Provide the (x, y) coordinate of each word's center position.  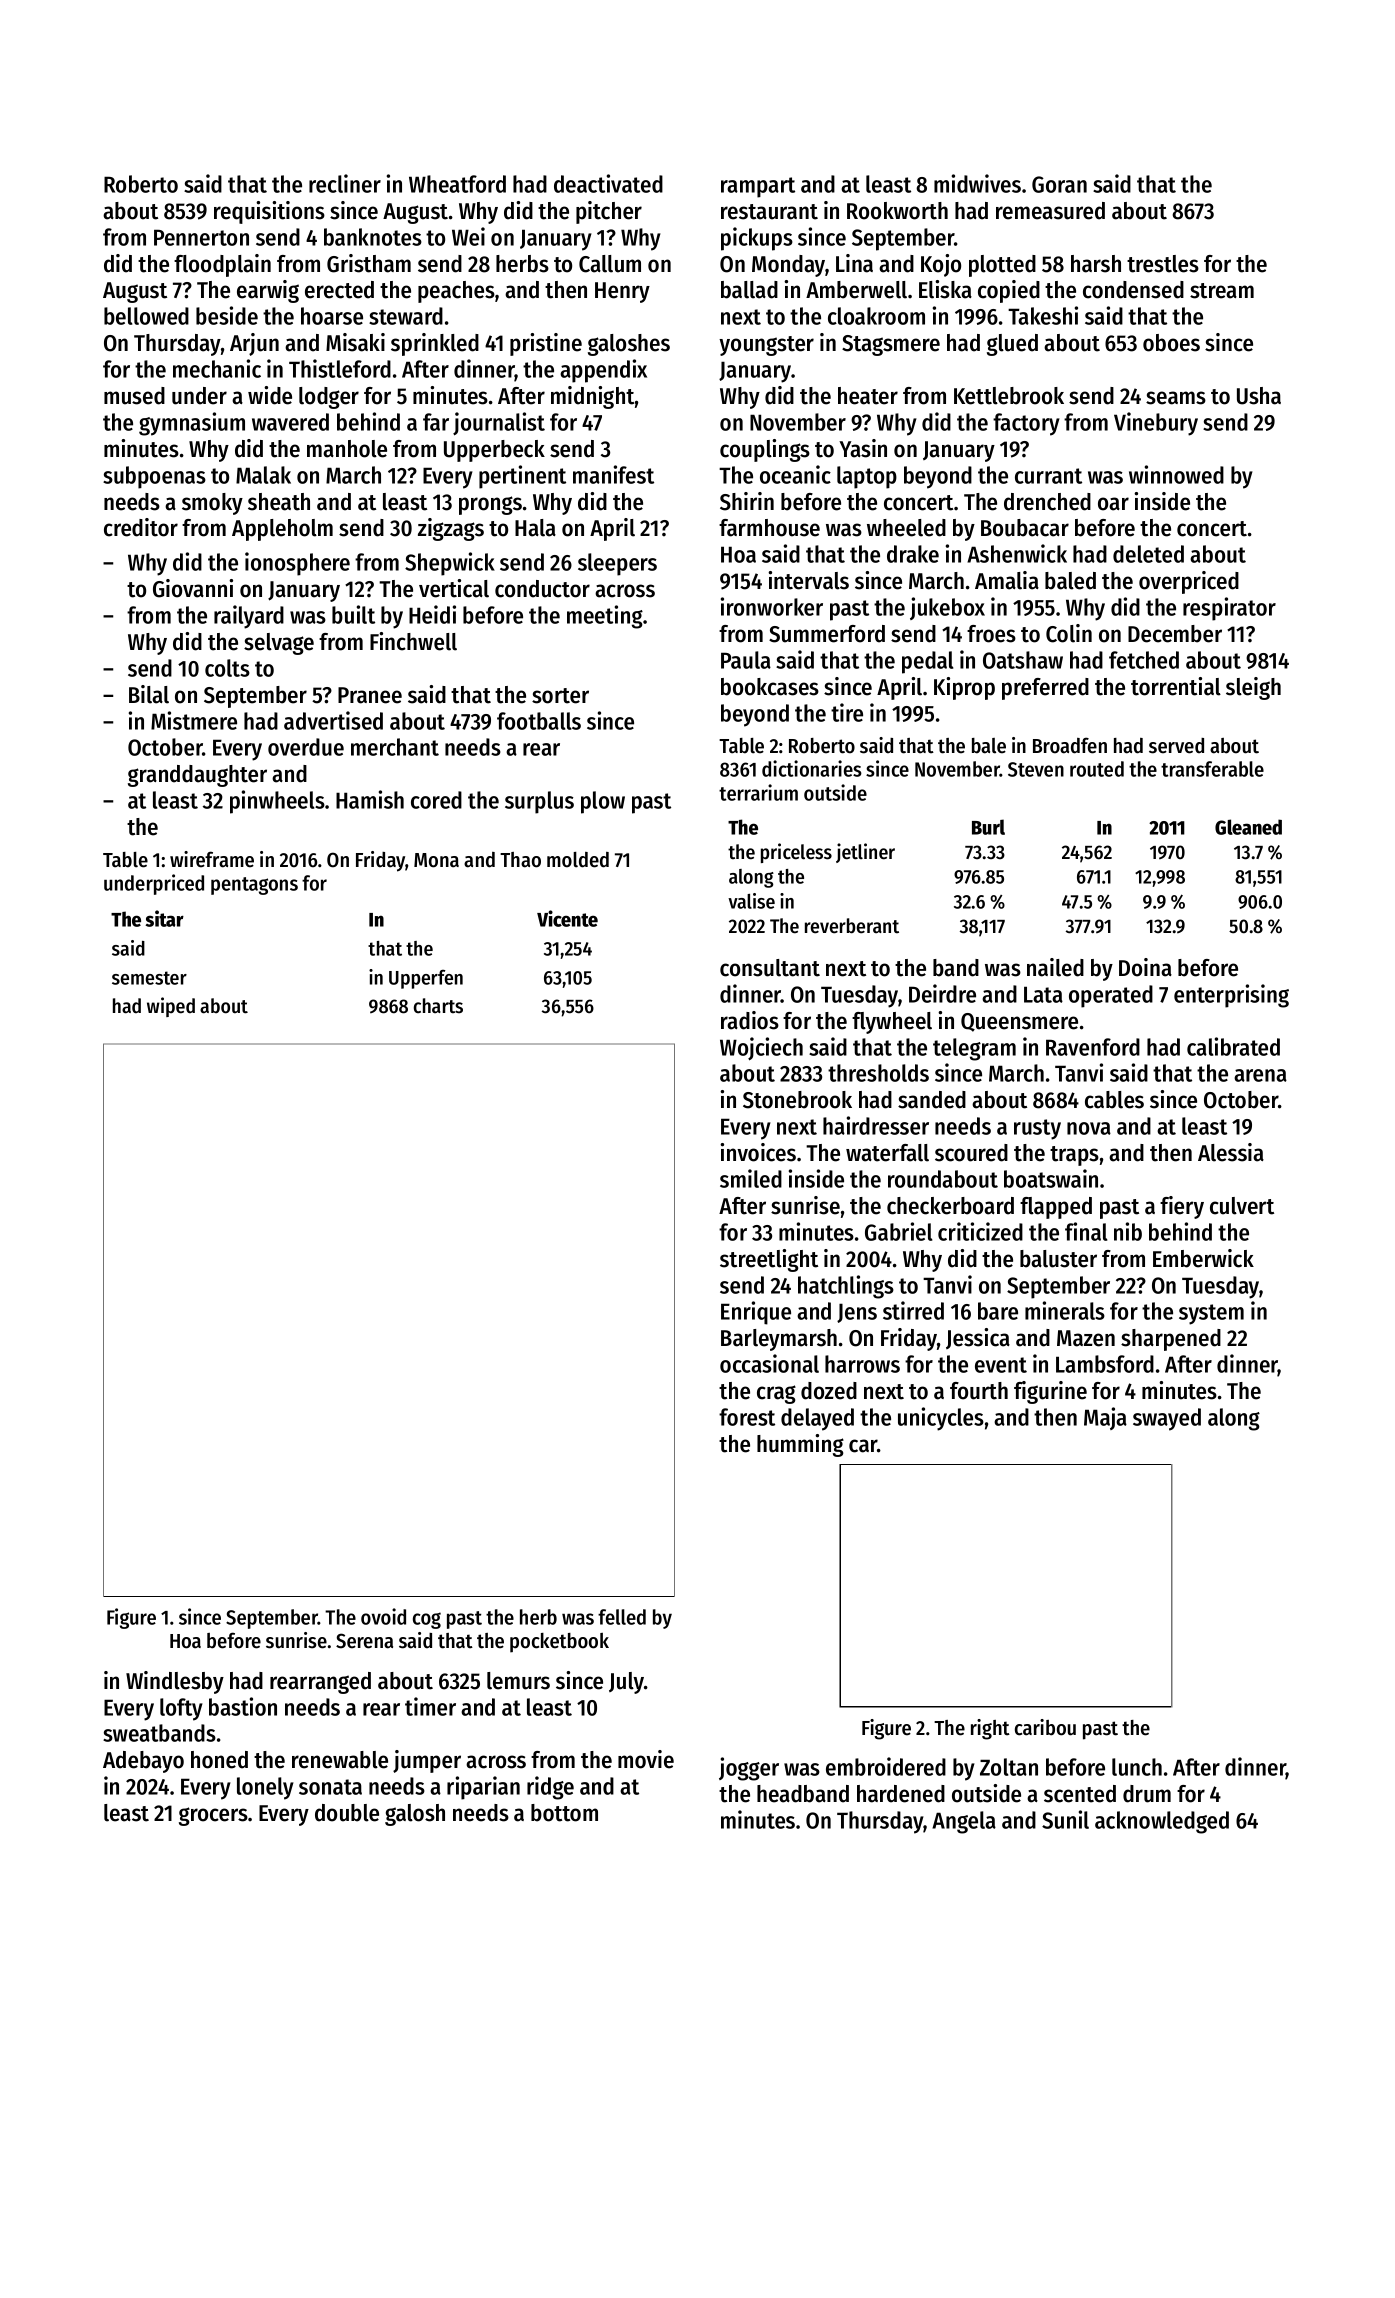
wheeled (906, 528)
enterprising (1231, 996)
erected (339, 290)
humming (800, 1445)
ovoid (383, 1616)
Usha (1259, 396)
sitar (164, 918)
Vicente (567, 918)
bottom (564, 1813)
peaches (456, 292)
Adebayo (143, 1762)
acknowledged (1162, 1822)
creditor (141, 527)
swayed (1167, 1419)
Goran (1059, 184)
